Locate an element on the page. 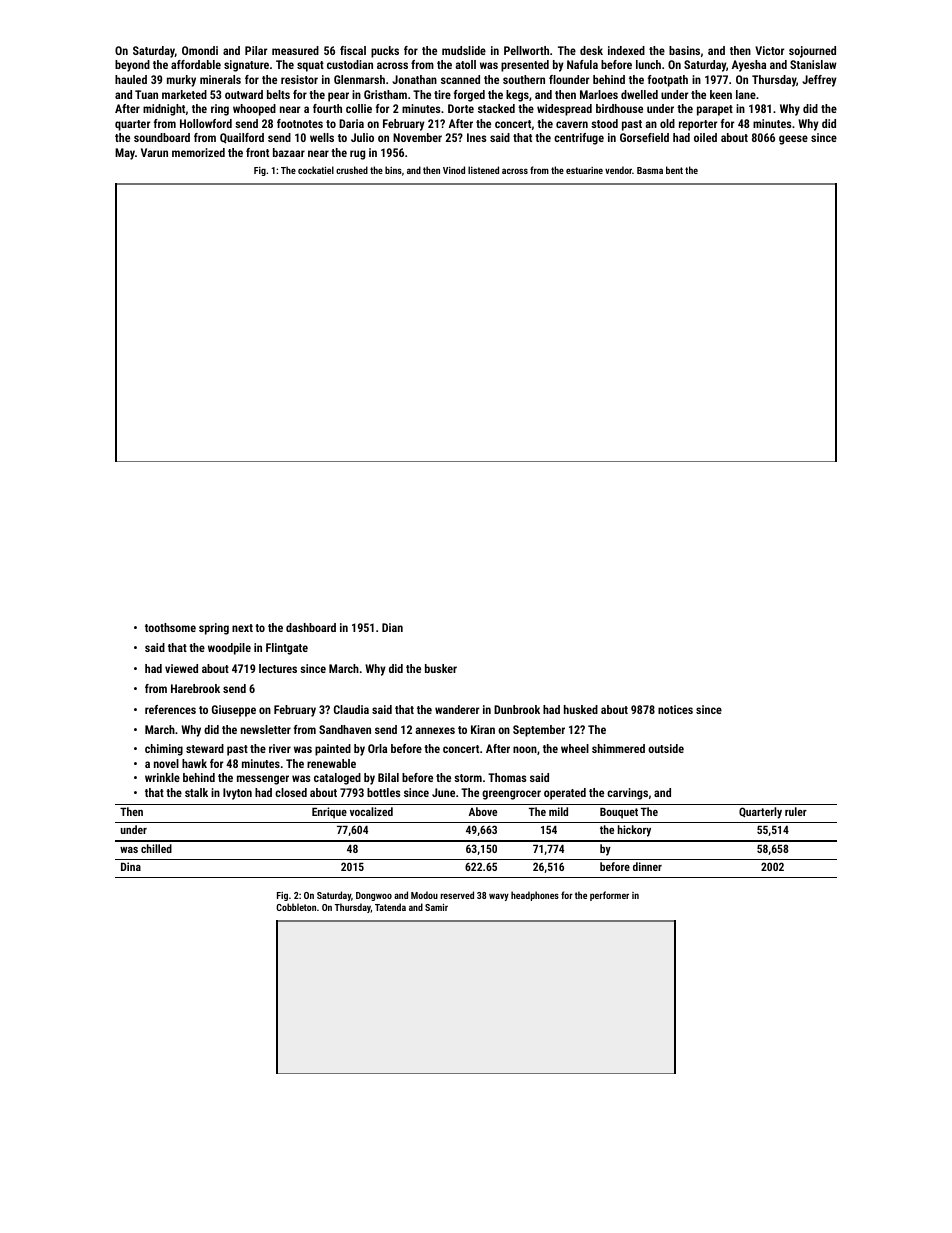 This document has width=952, height=1233. outside is located at coordinates (666, 748).
